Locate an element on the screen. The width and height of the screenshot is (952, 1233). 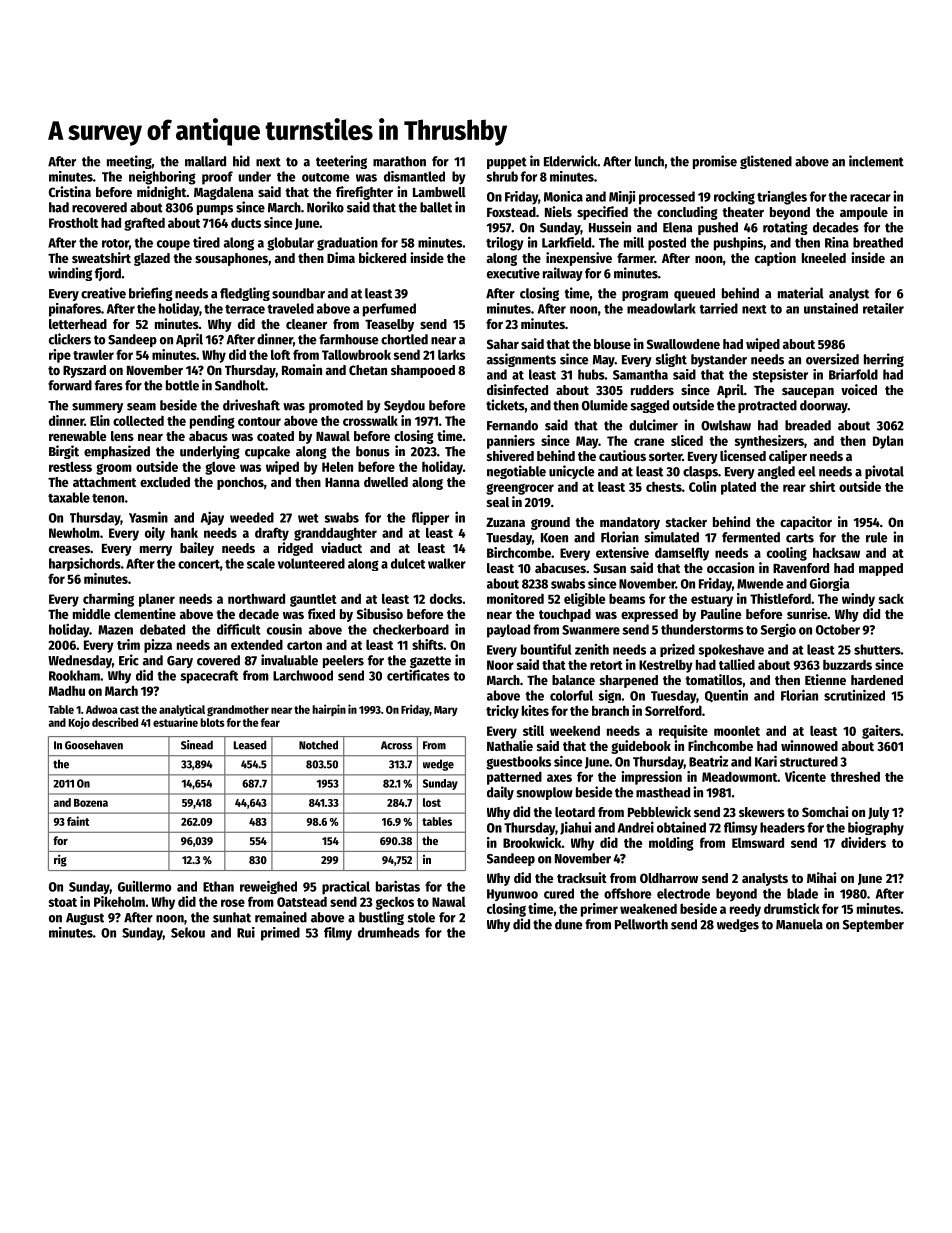
lost is located at coordinates (432, 802).
